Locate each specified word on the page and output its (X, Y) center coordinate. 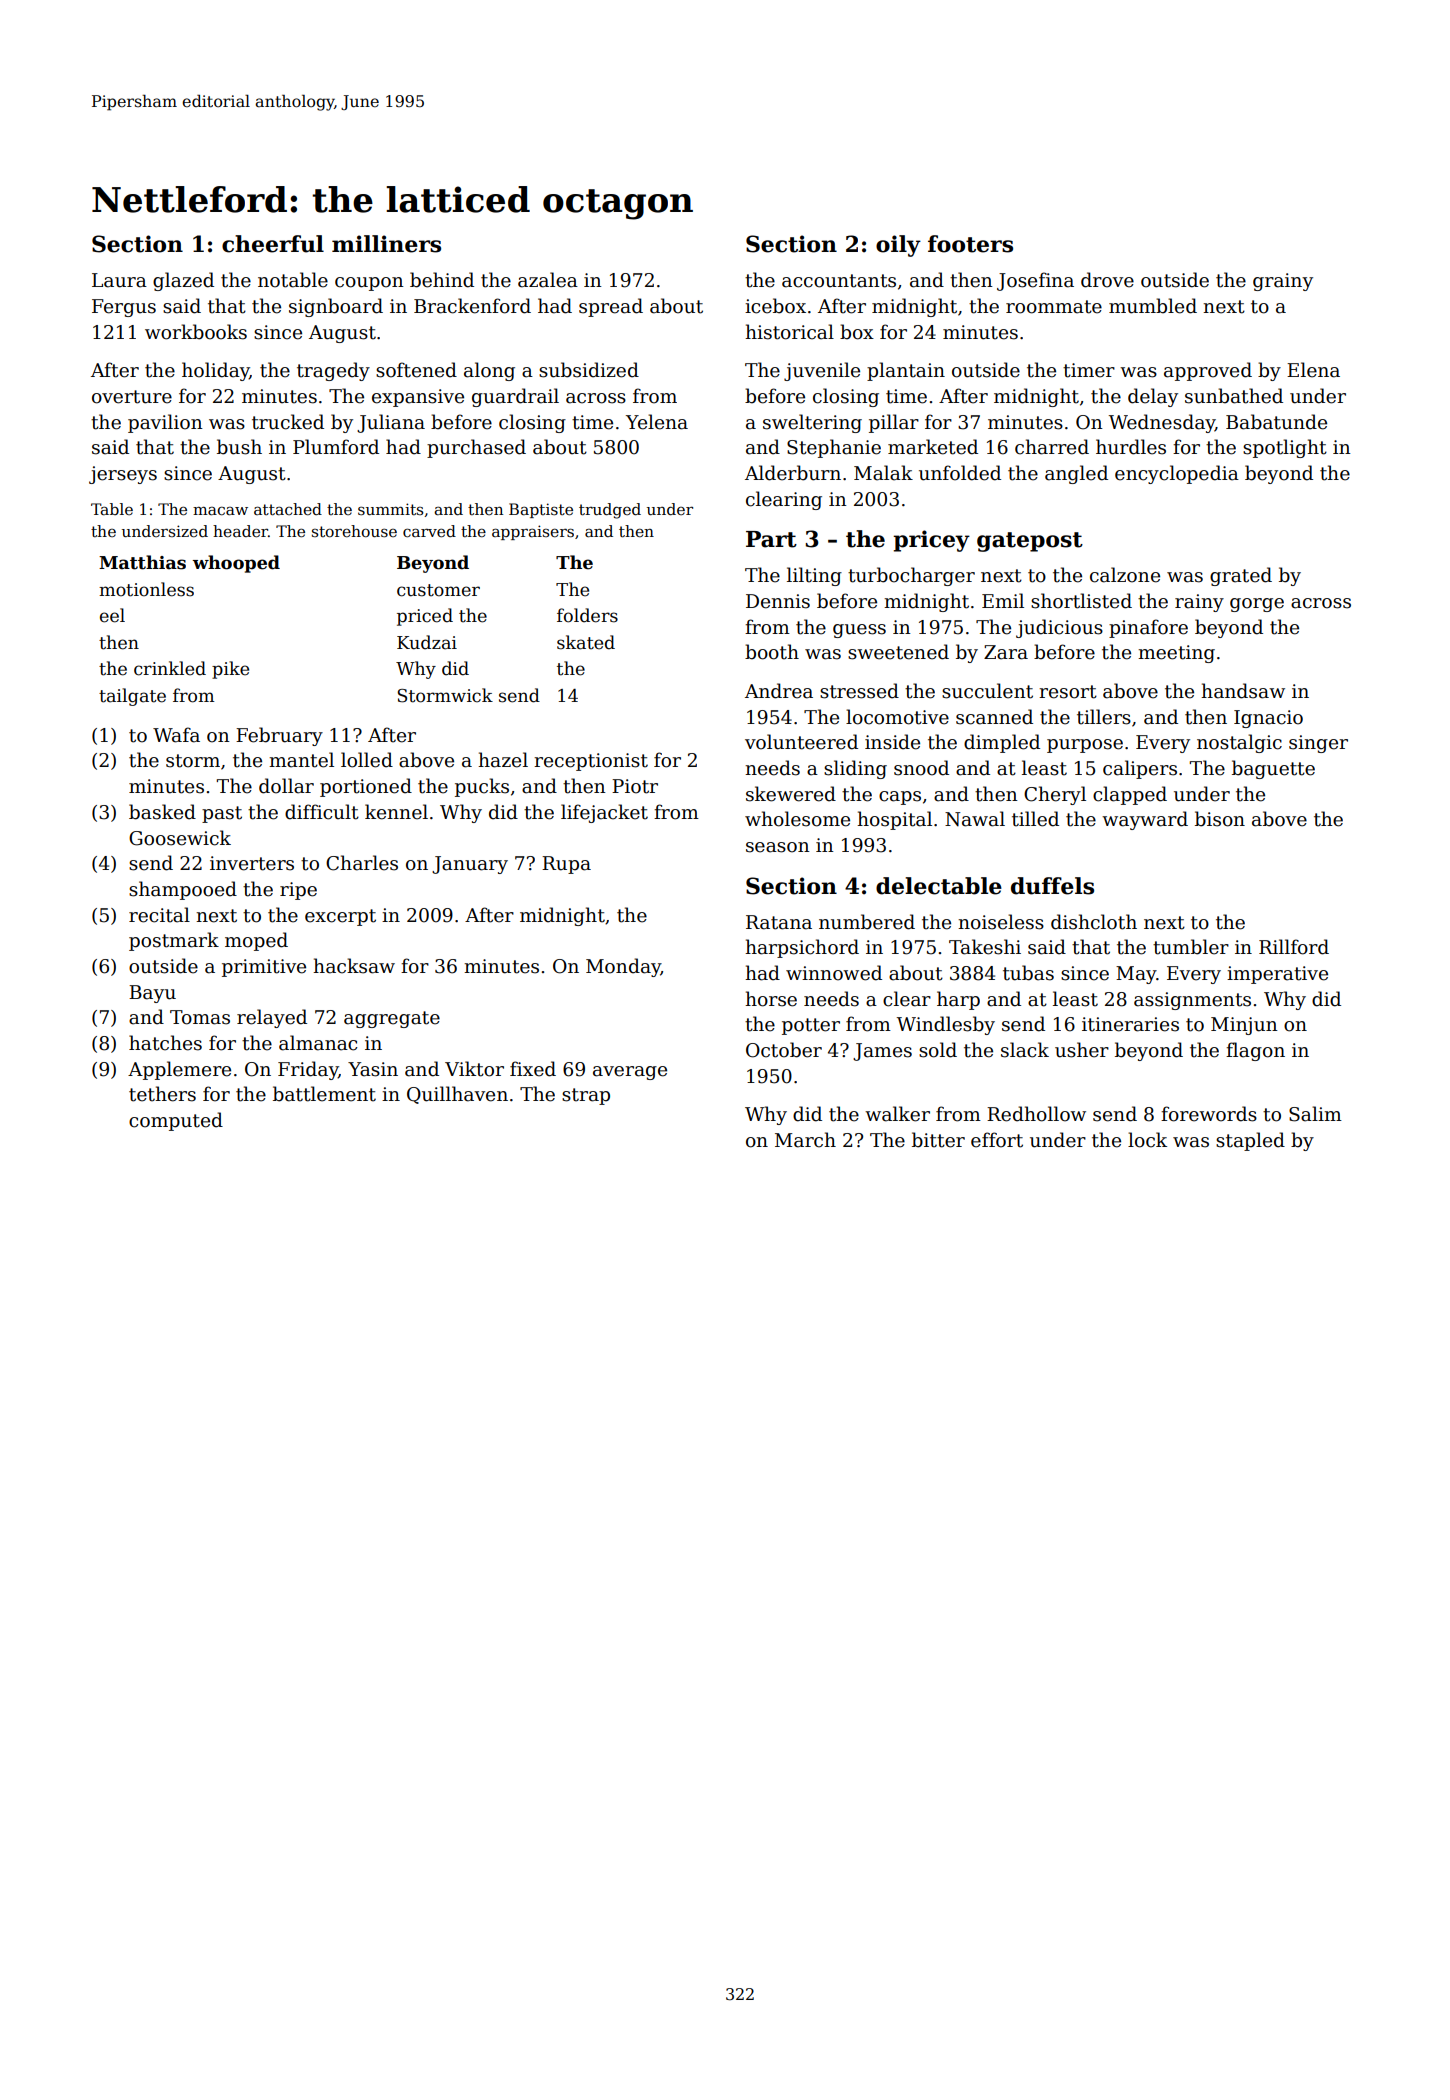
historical (789, 332)
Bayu (152, 994)
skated (586, 642)
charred (1052, 447)
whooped (236, 564)
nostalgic (1239, 743)
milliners (386, 244)
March (805, 1140)
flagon (1255, 1051)
